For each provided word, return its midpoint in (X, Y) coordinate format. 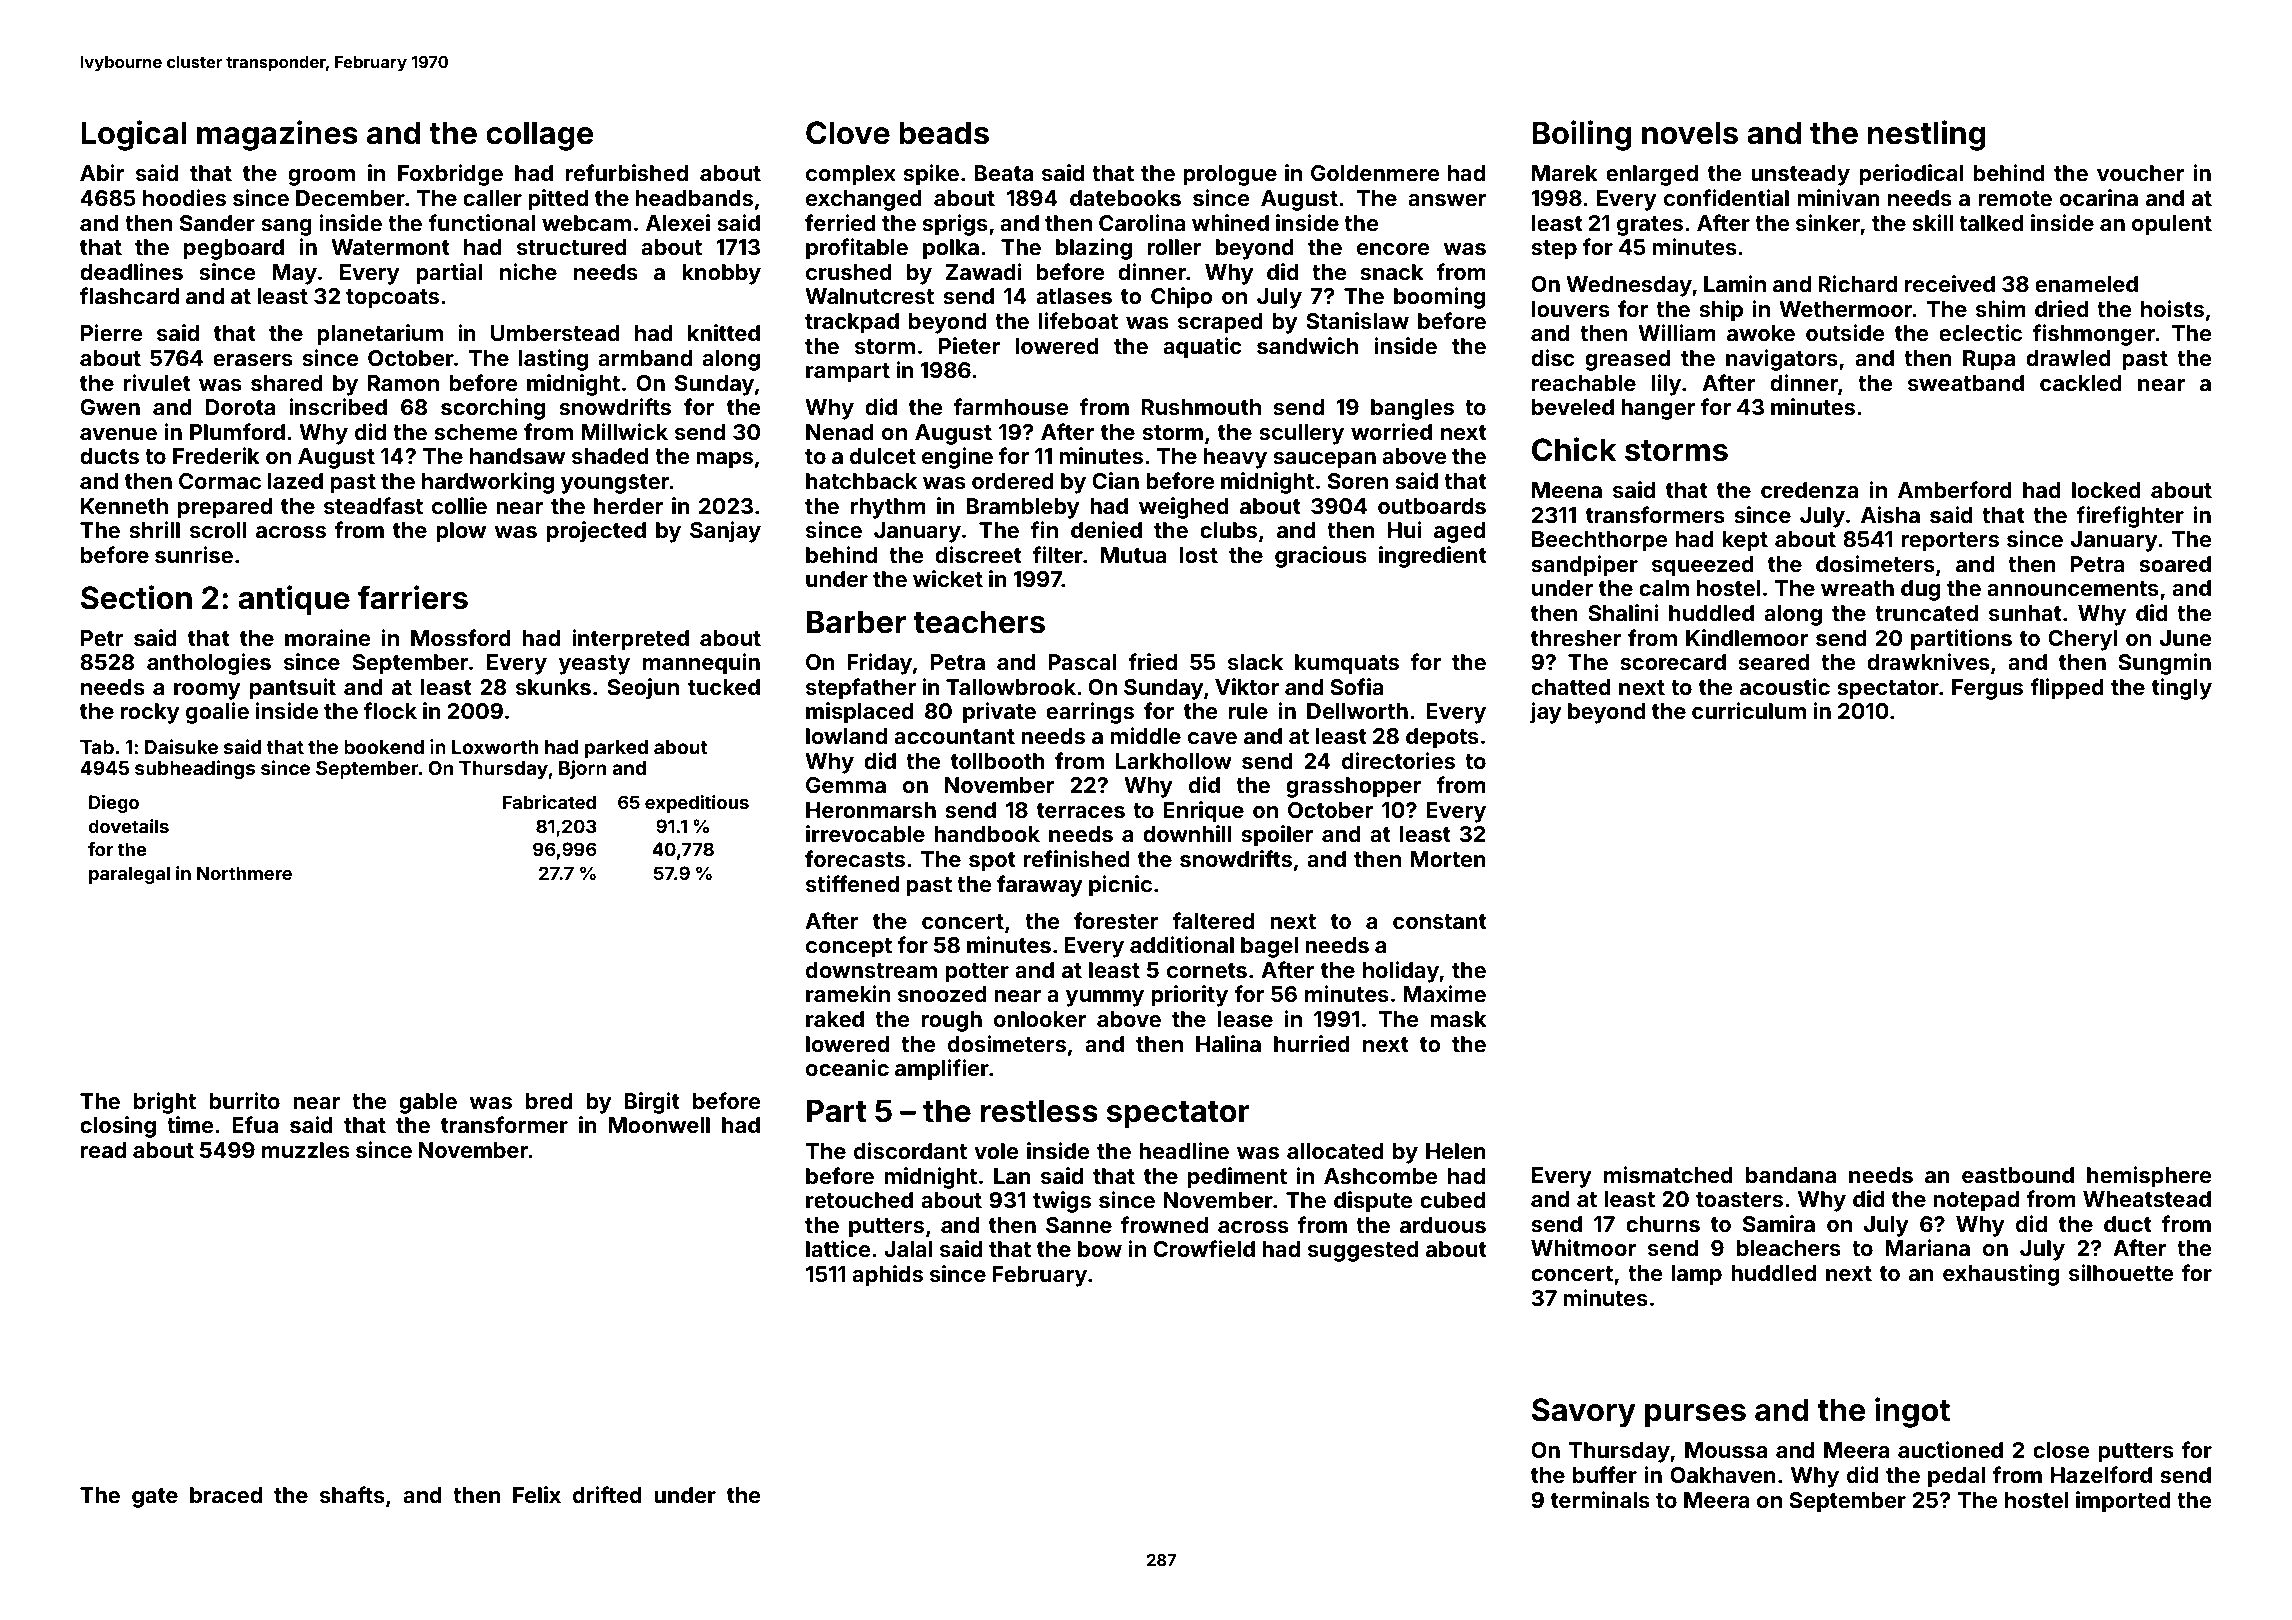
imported (2123, 1502)
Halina (1228, 1043)
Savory (1584, 1413)
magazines (277, 135)
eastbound (2018, 1175)
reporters (1950, 542)
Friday (879, 664)
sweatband (1966, 383)
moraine (327, 637)
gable (428, 1103)
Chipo (1181, 298)
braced (226, 1495)
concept (849, 948)
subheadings (195, 769)
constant (1440, 921)
